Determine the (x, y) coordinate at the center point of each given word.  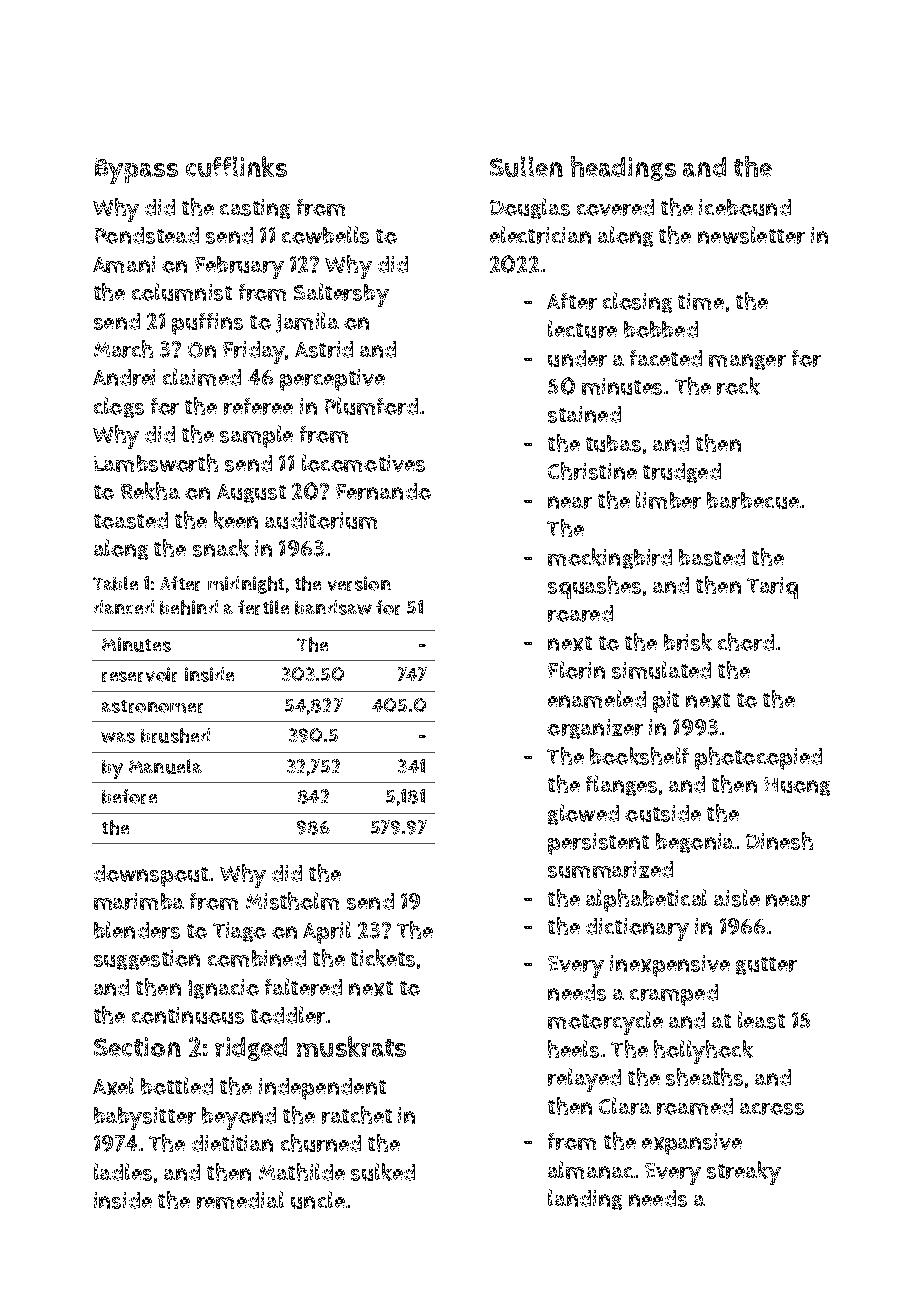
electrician (540, 235)
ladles (123, 1172)
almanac (590, 1170)
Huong (797, 786)
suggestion (147, 960)
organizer (595, 729)
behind (189, 607)
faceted (666, 358)
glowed (583, 814)
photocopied (758, 758)
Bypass (136, 171)
